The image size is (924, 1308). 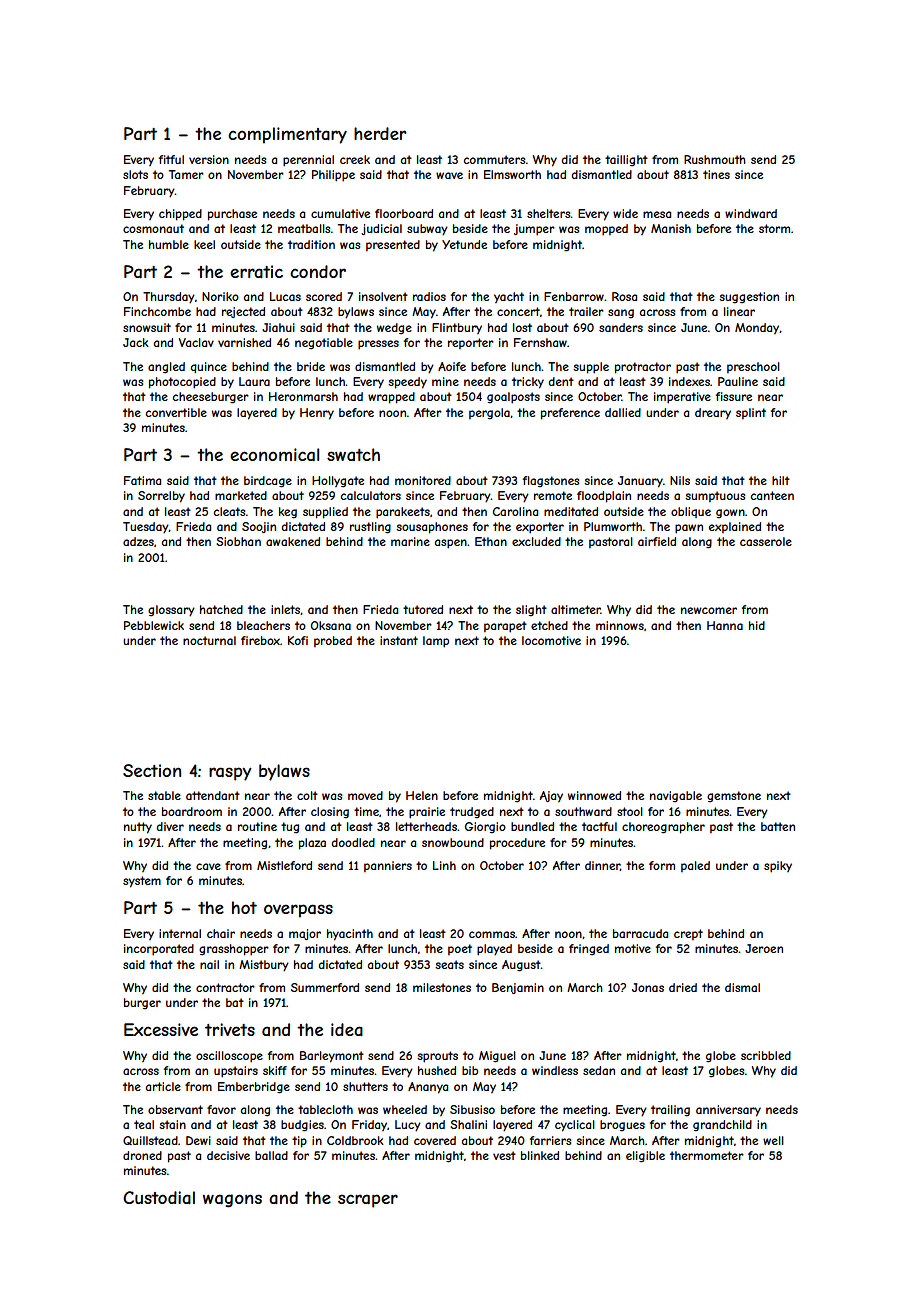 What do you see at coordinates (204, 244) in the screenshot?
I see `keel` at bounding box center [204, 244].
